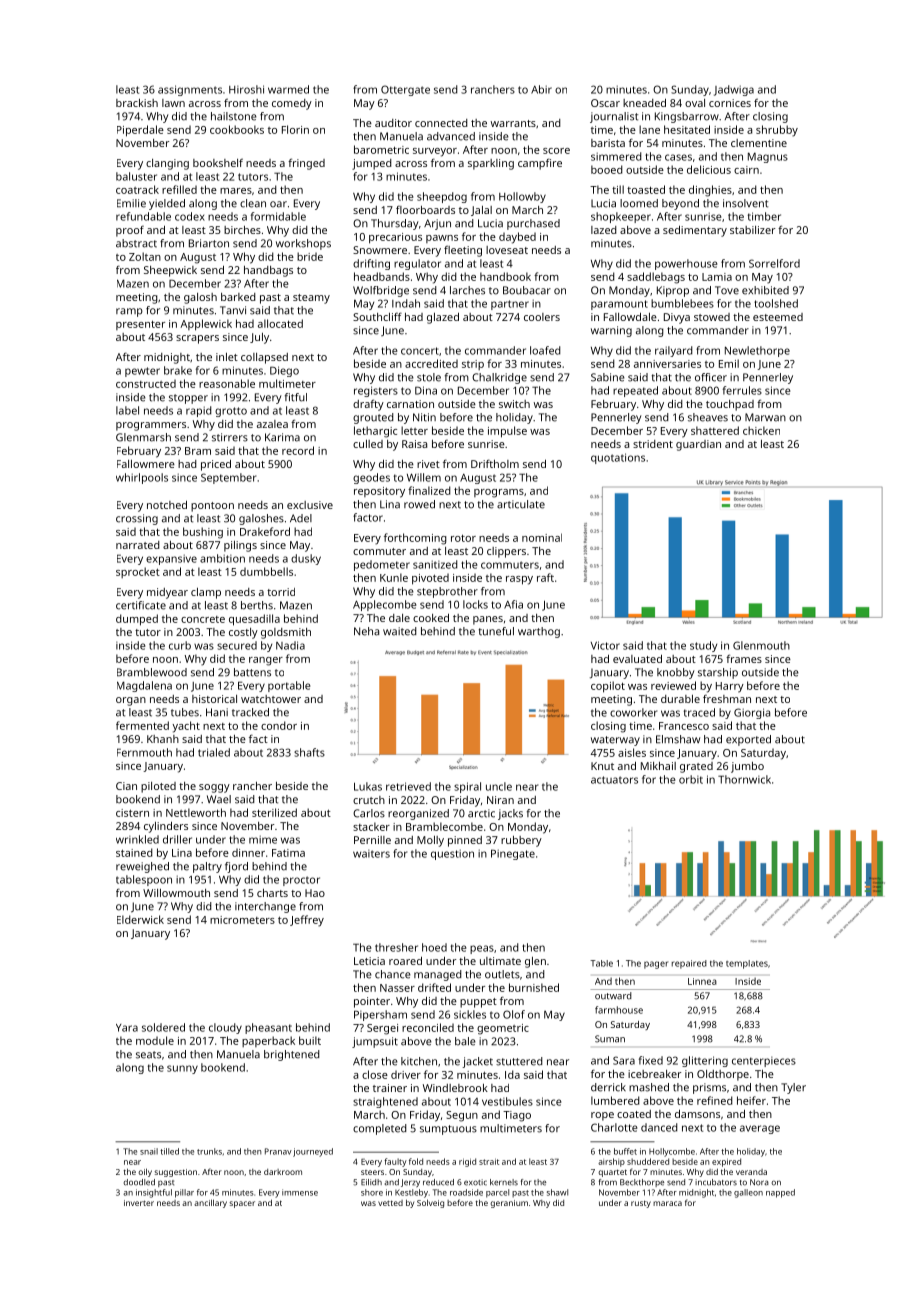 The image size is (924, 1308). I want to click on Newlethorpe, so click(757, 351).
